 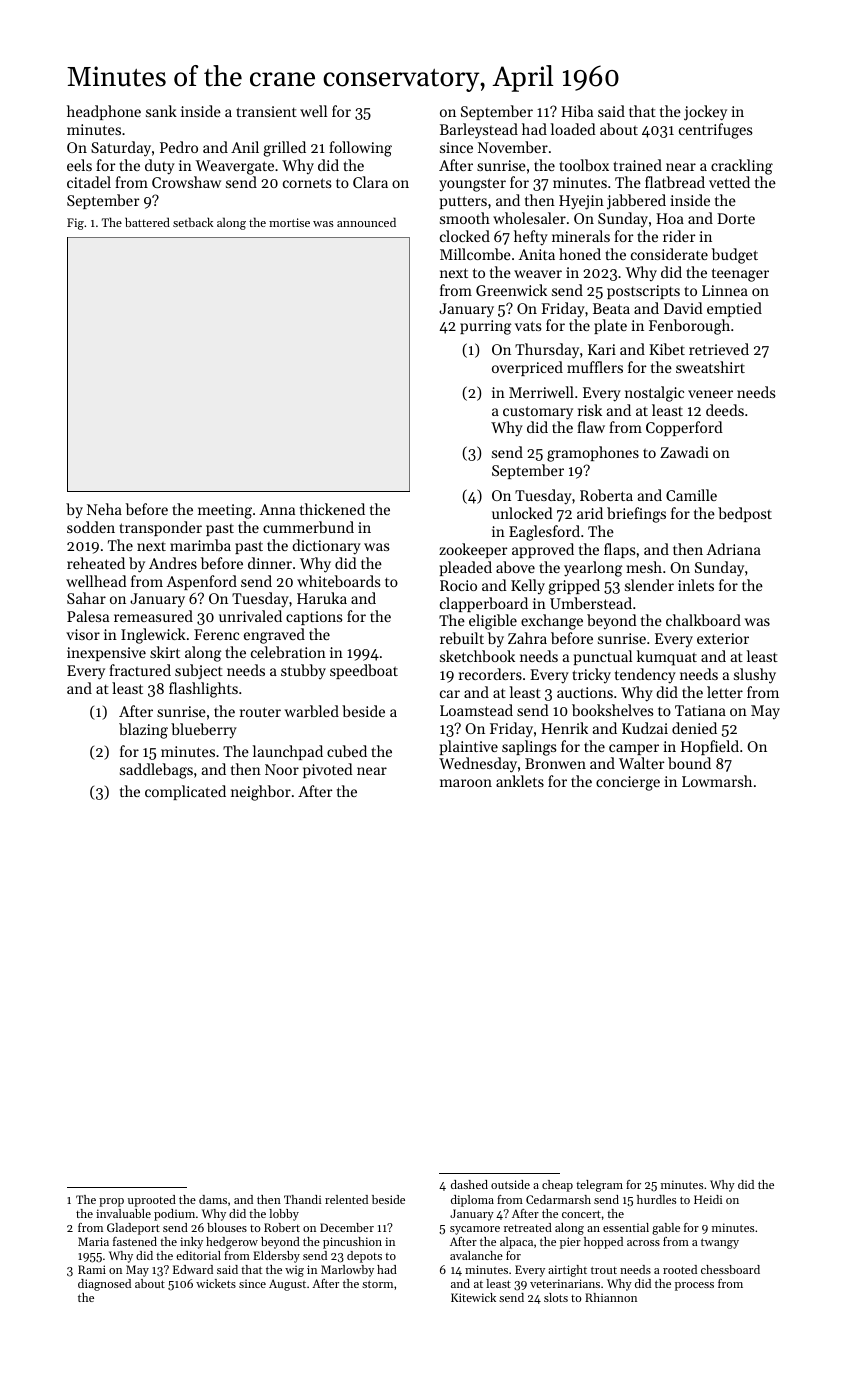 I want to click on trained, so click(x=637, y=165).
